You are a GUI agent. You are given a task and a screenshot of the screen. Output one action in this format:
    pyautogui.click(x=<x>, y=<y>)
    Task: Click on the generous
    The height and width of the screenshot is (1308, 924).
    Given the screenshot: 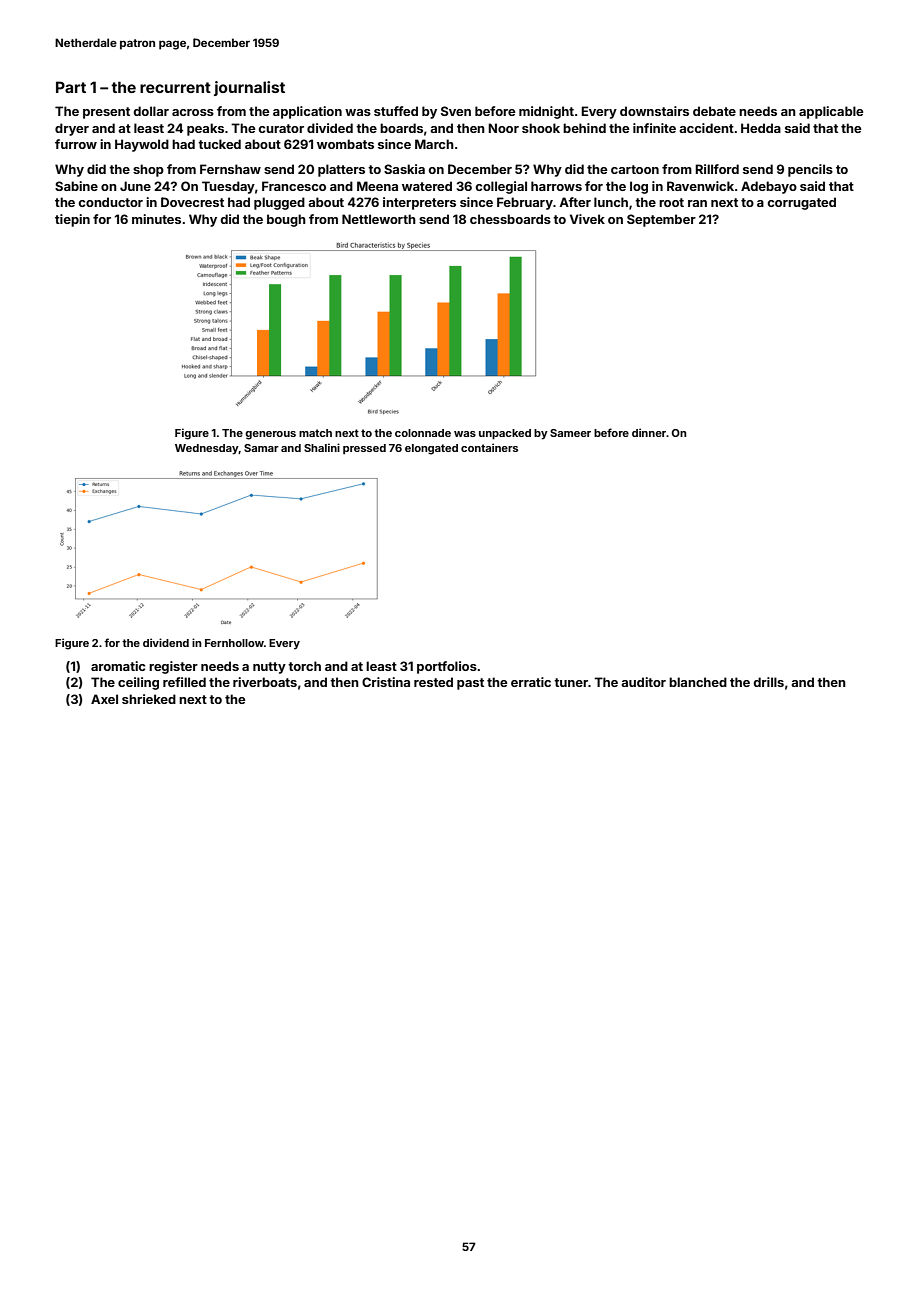 What is the action you would take?
    pyautogui.click(x=270, y=435)
